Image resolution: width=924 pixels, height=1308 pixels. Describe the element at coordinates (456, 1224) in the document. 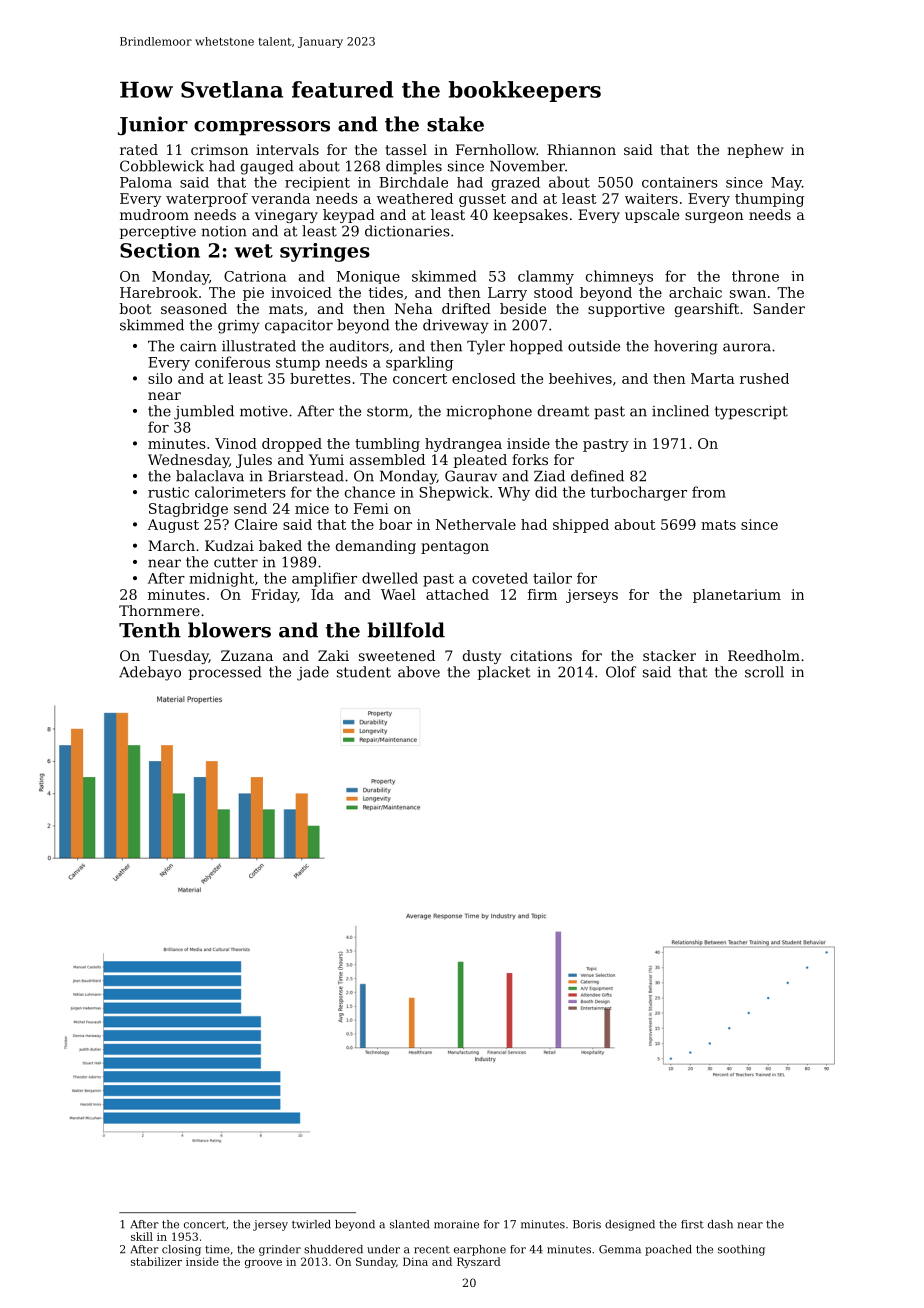

I see `moraine` at that location.
